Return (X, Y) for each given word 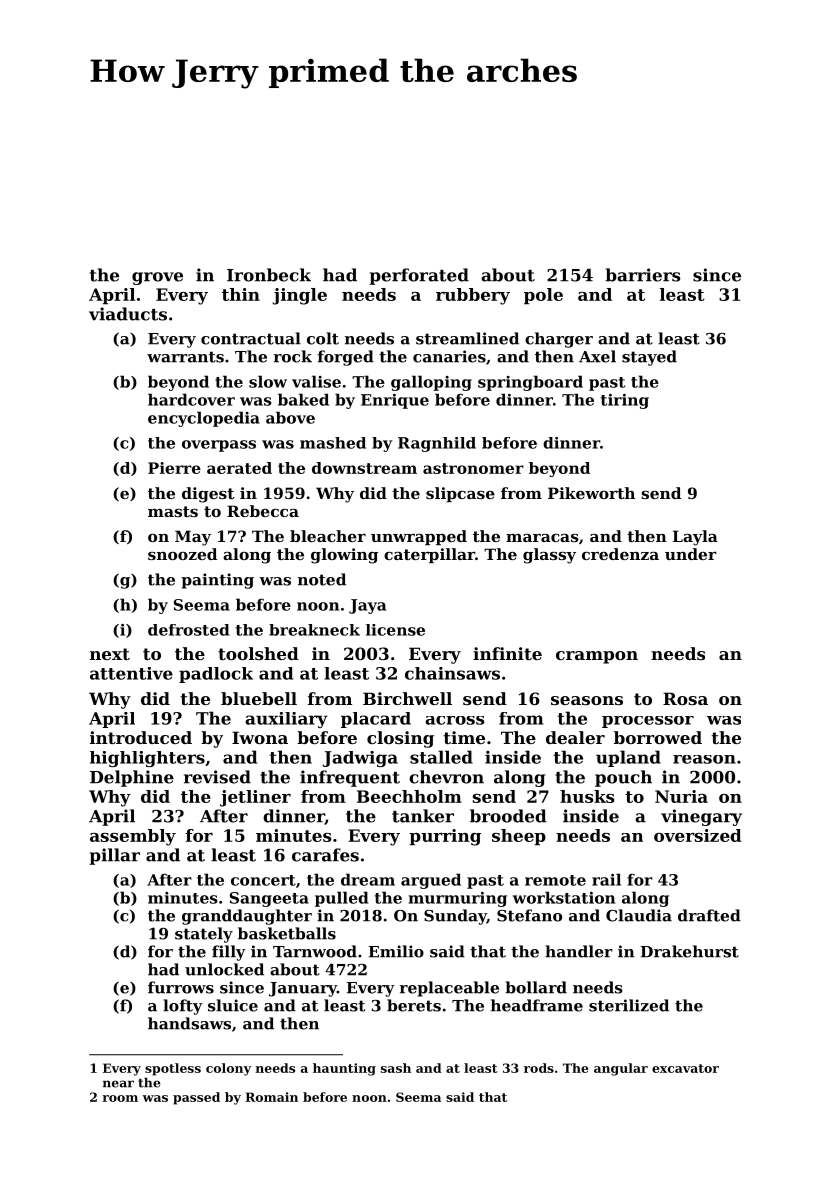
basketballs (287, 933)
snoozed (182, 554)
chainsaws (452, 673)
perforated (419, 276)
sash (396, 1068)
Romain (271, 1097)
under (691, 554)
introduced (141, 737)
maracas (542, 538)
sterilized (629, 1005)
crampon (597, 657)
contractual (251, 338)
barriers (643, 275)
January (303, 989)
